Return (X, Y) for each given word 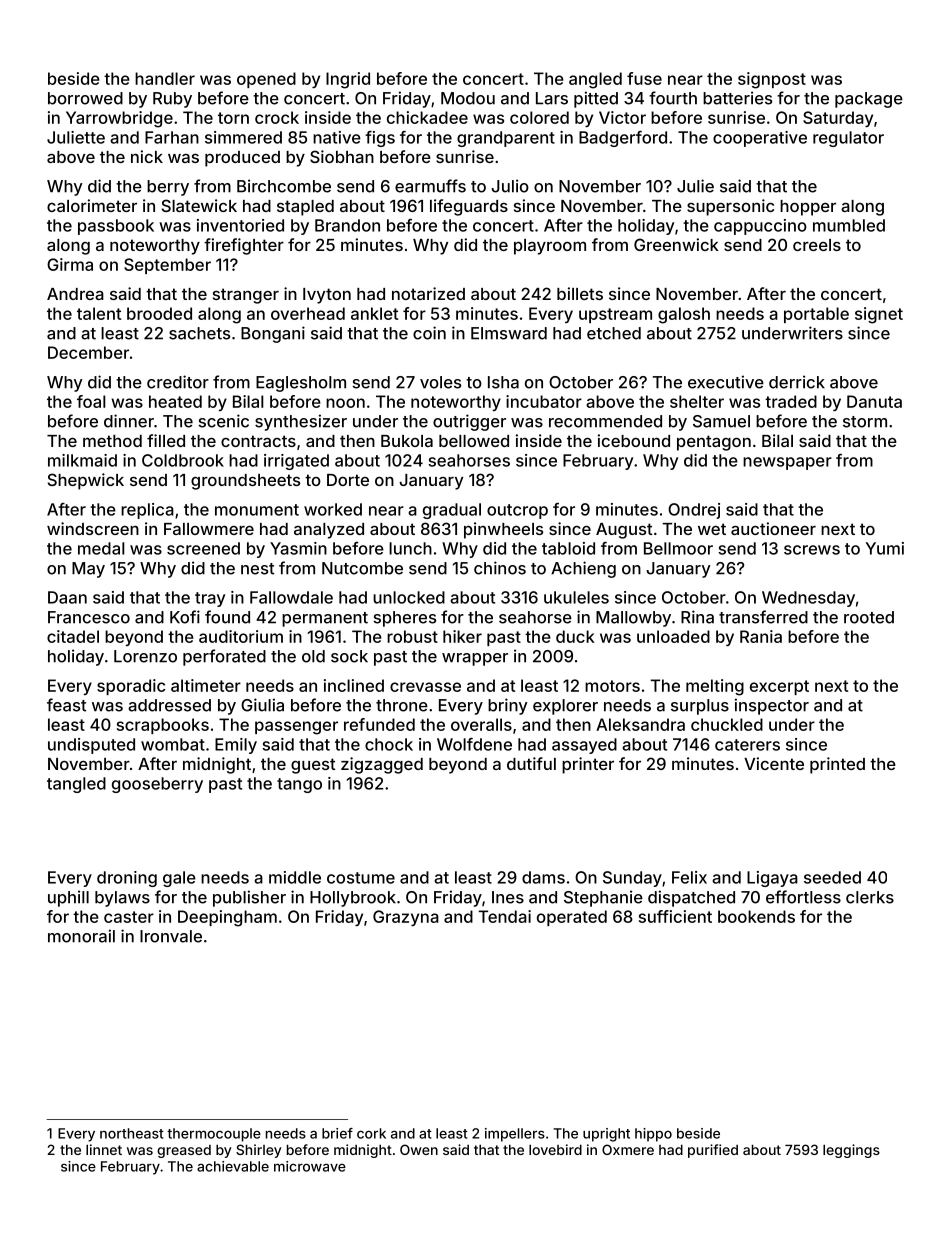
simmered (243, 137)
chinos (500, 568)
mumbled (849, 225)
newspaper (787, 463)
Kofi (185, 617)
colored (539, 117)
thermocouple (214, 1135)
